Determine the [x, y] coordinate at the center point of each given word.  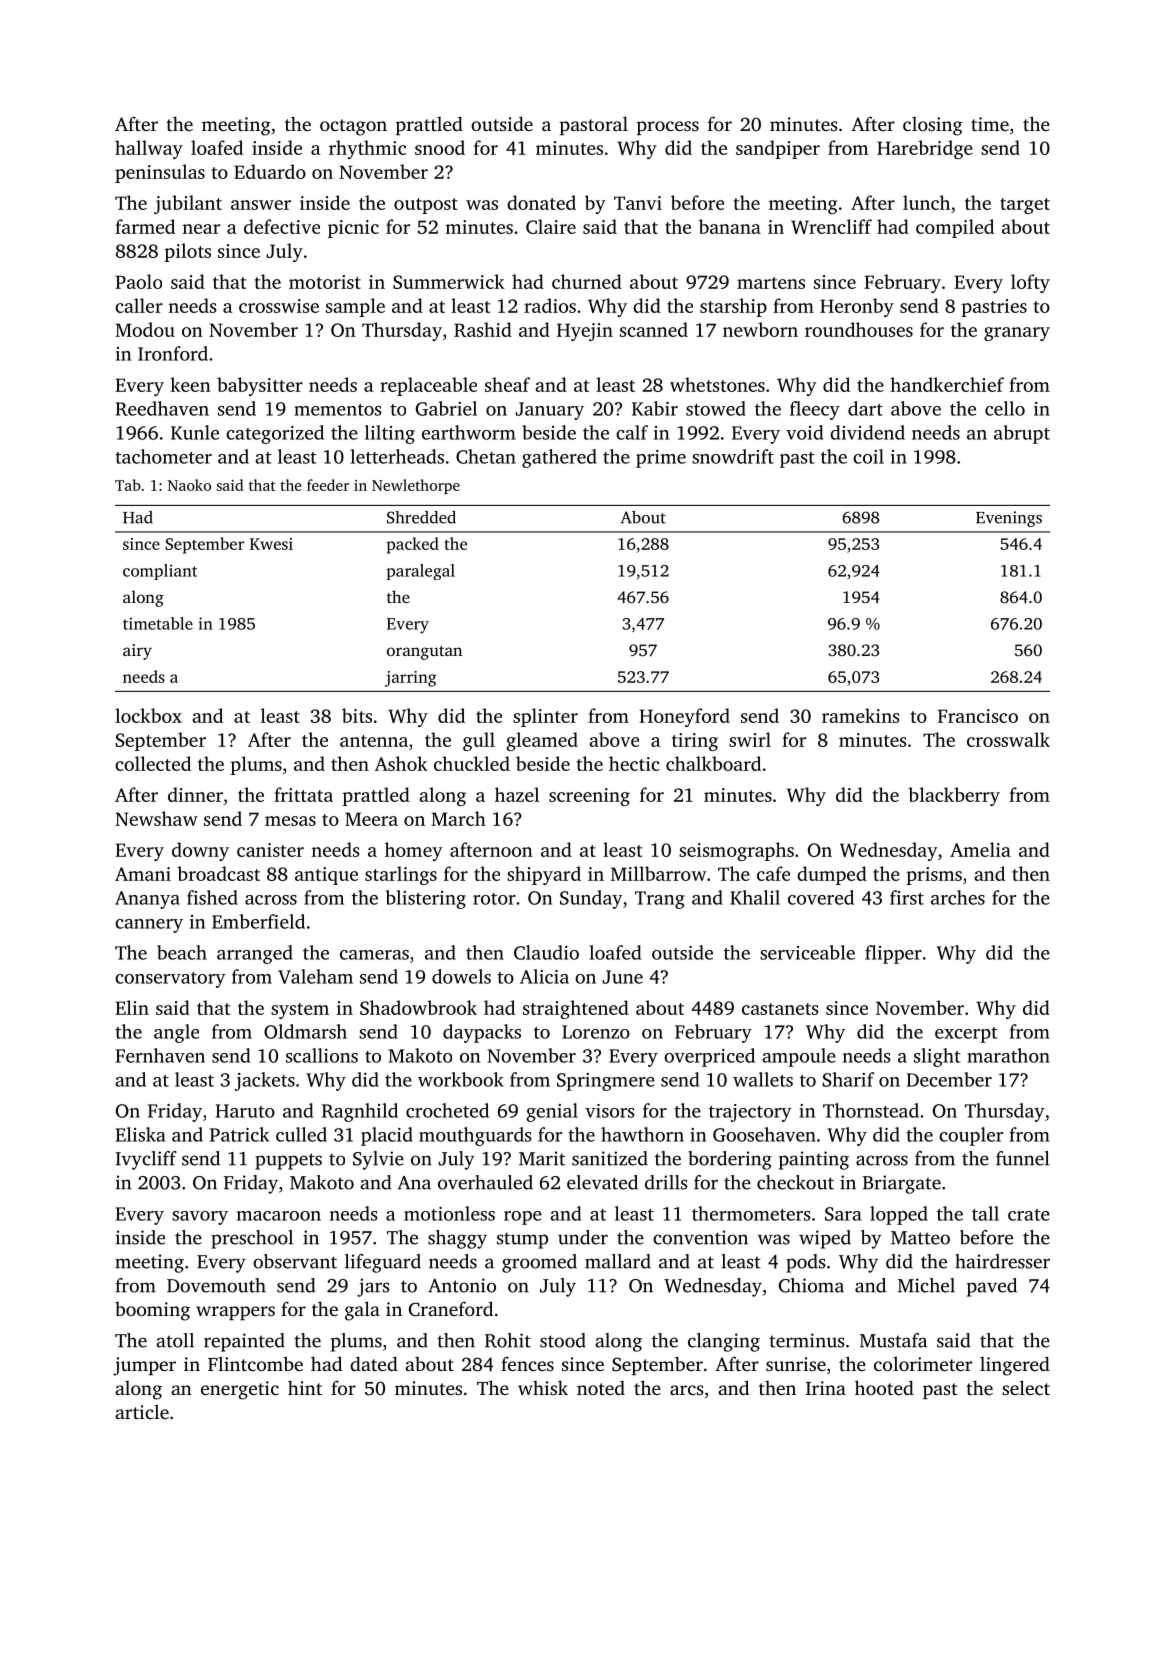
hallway [149, 149]
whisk [543, 1387]
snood [440, 147]
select [1026, 1387]
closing [933, 126]
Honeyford [684, 717]
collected [153, 763]
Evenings [1009, 519]
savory [200, 1218]
